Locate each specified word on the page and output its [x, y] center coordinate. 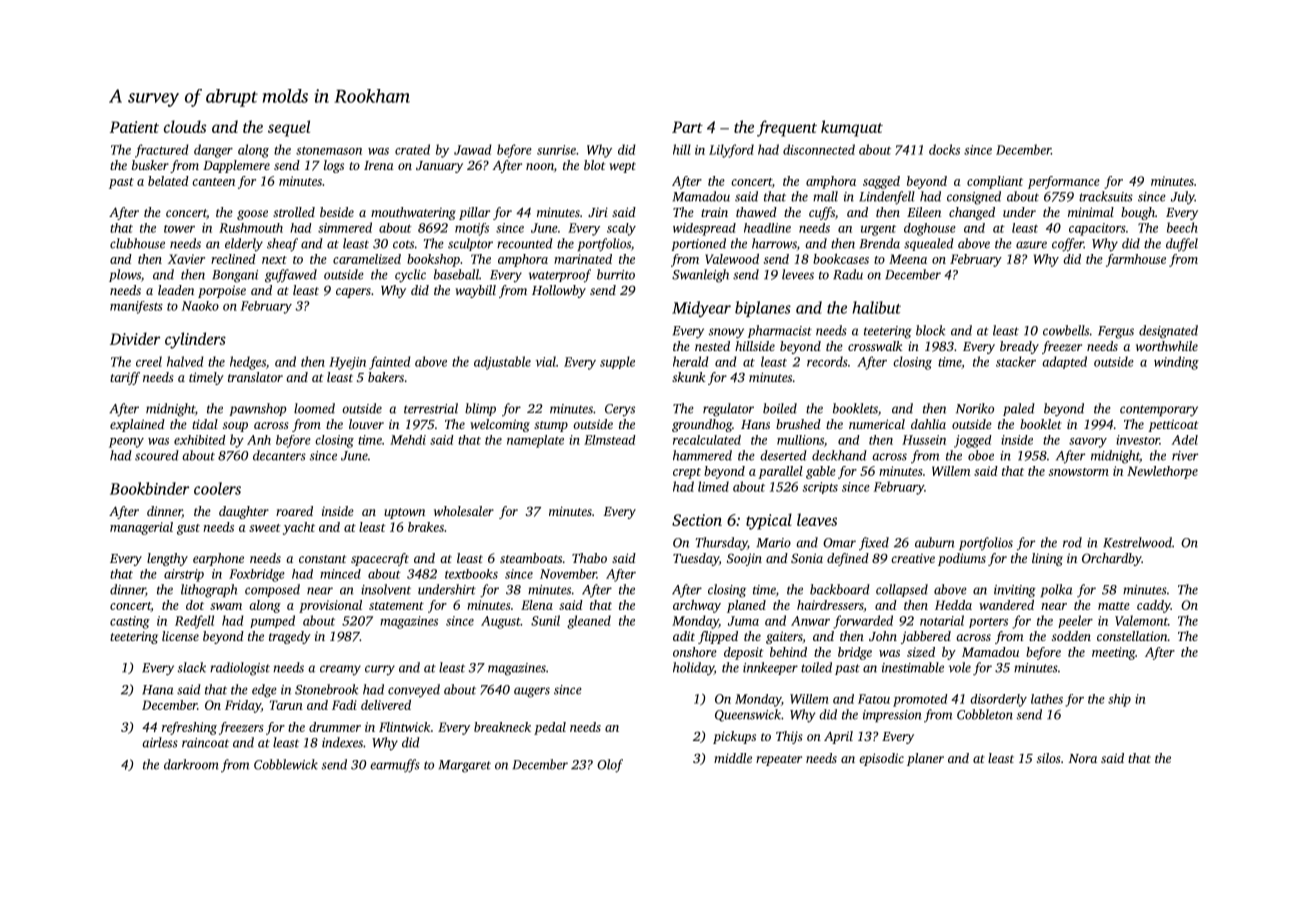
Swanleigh [700, 276]
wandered [1006, 605]
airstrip [184, 575]
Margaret [465, 766]
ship [1119, 700]
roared [294, 511]
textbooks [471, 574]
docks [944, 149]
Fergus [1116, 332]
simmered [345, 227]
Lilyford [731, 151]
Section [697, 520]
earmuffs [395, 766]
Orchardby [1112, 559]
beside [337, 212]
